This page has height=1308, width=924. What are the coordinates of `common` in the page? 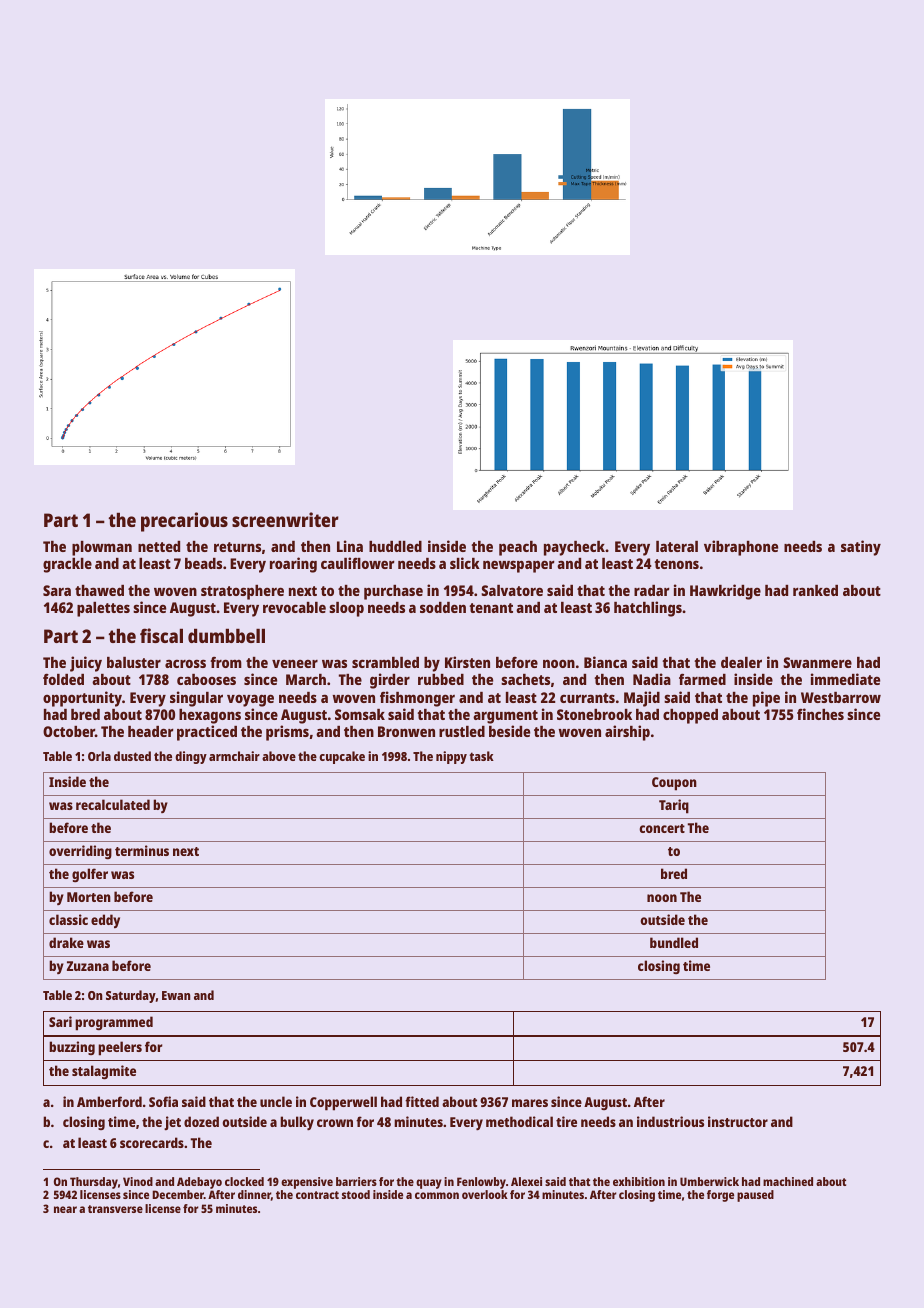 It's located at (437, 1195).
